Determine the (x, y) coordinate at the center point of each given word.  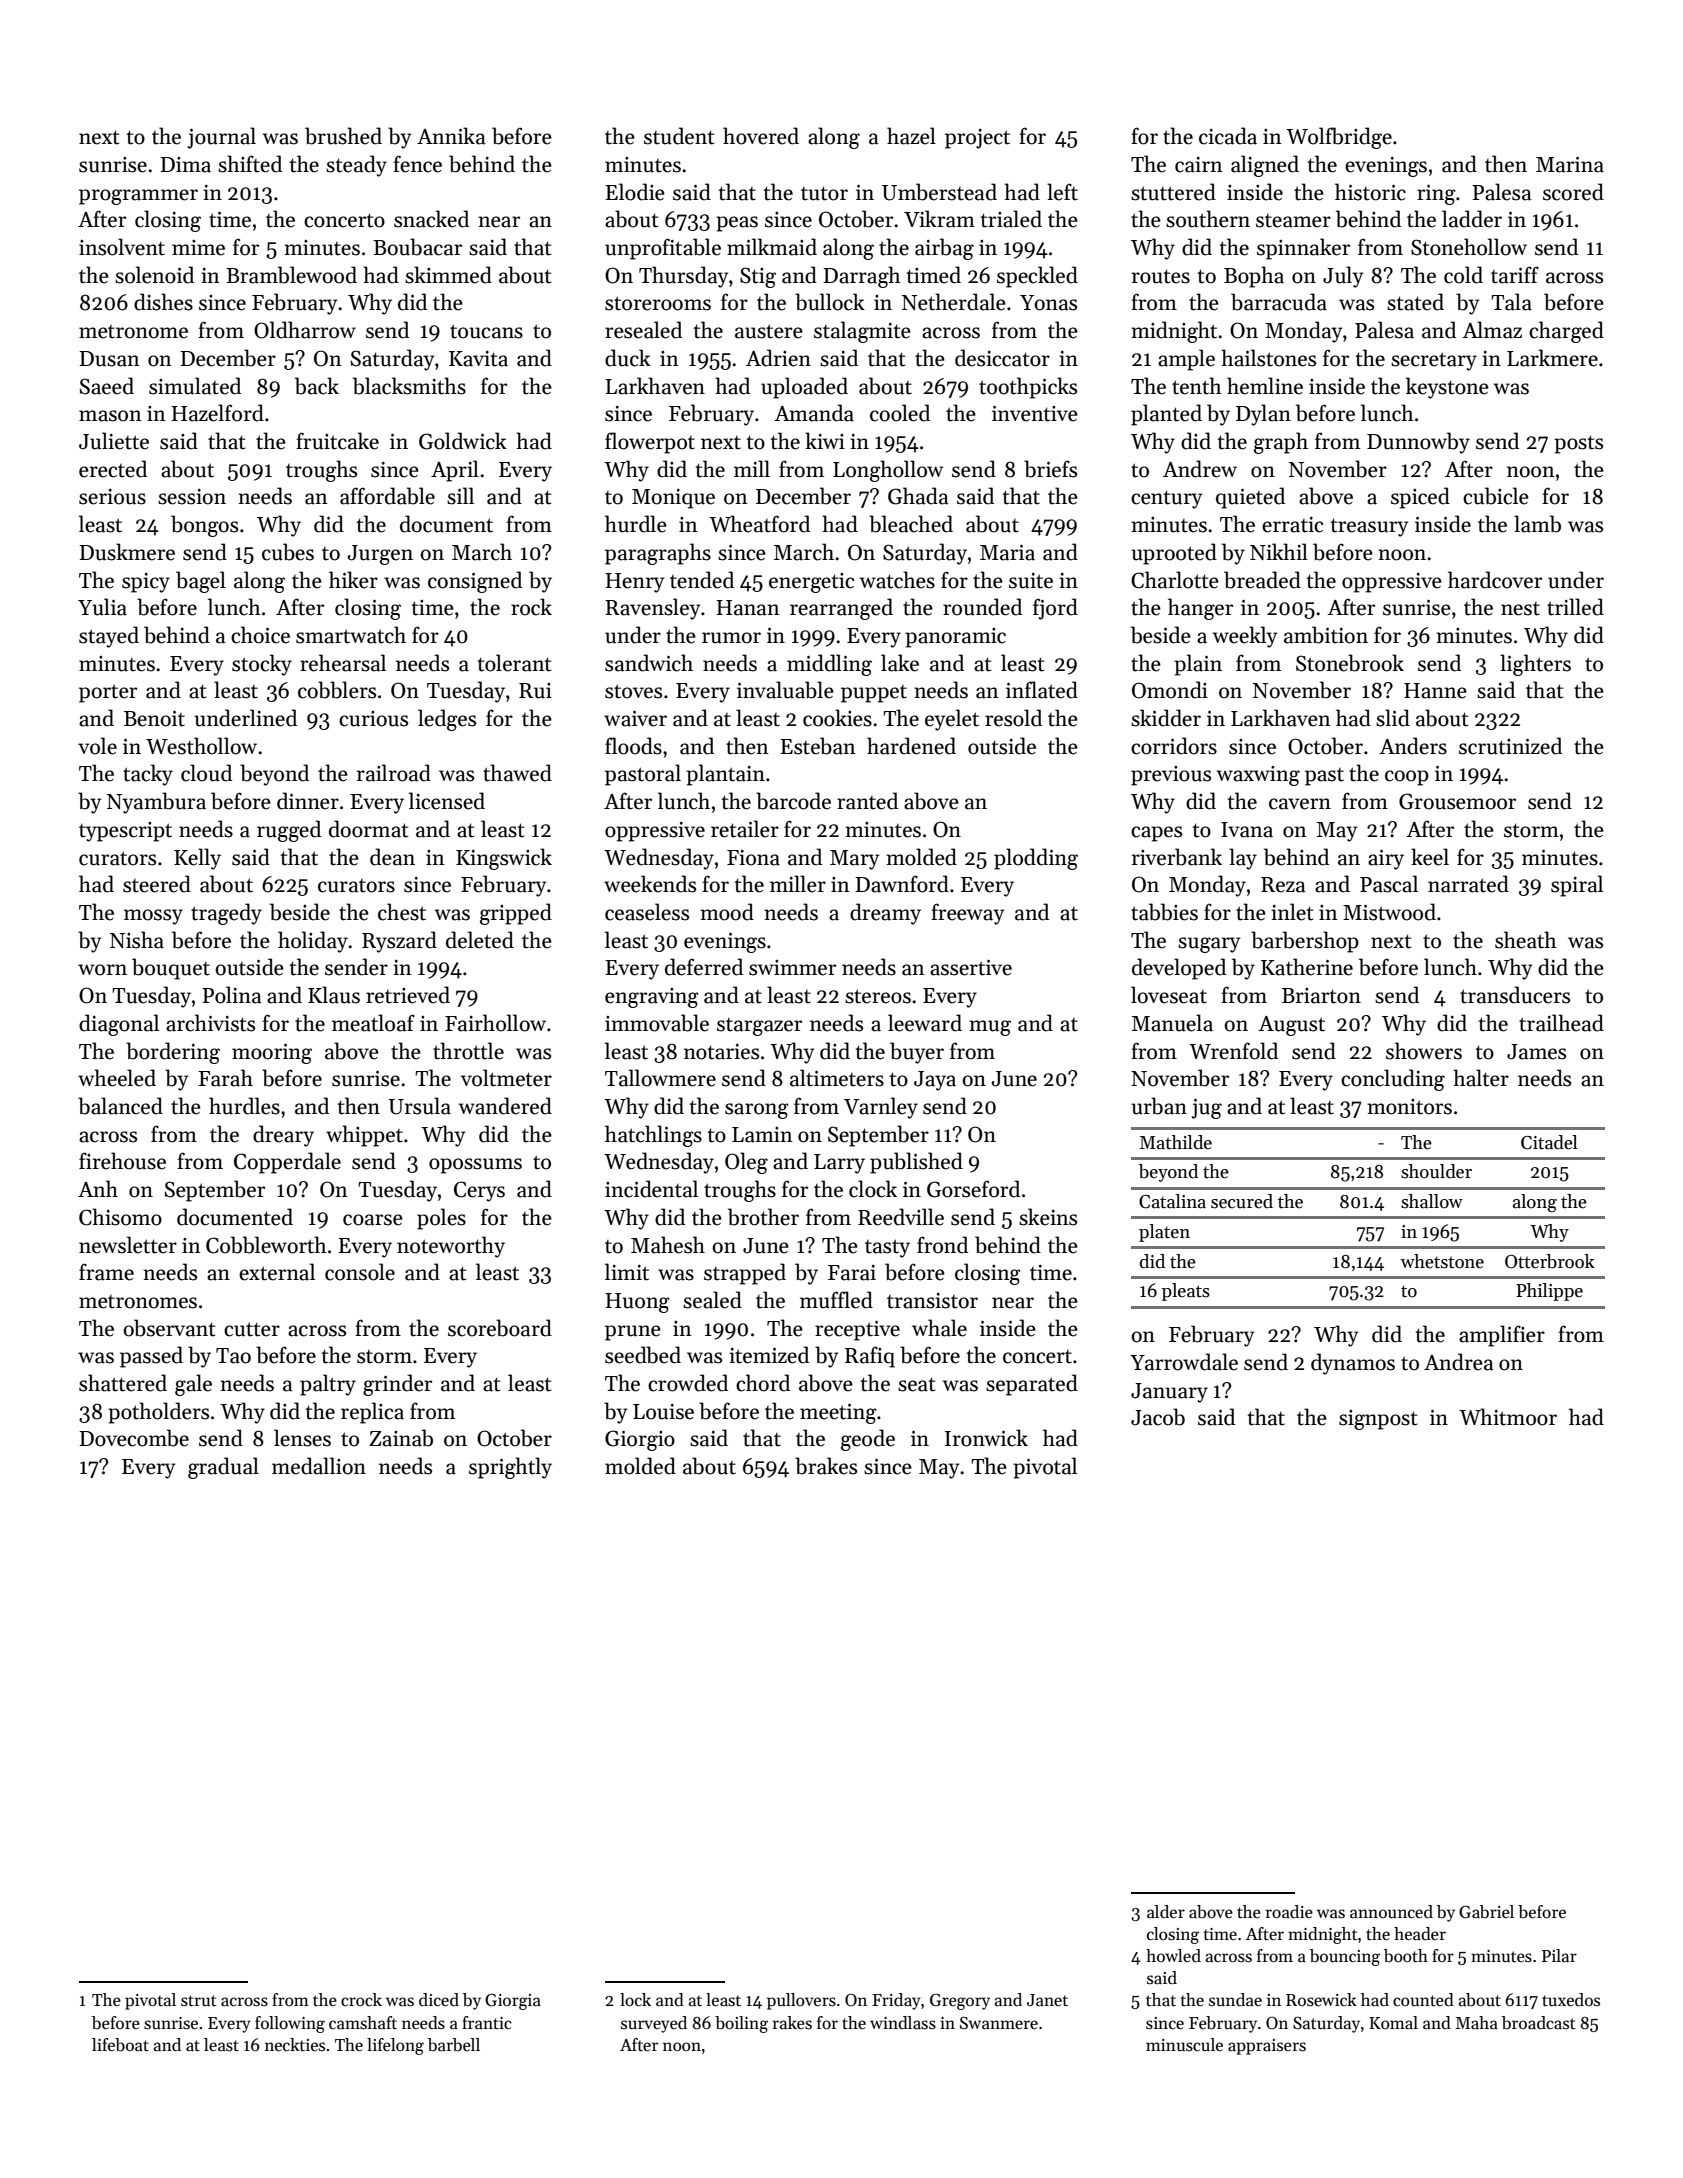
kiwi (825, 440)
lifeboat (120, 2045)
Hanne (1435, 691)
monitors (1409, 1107)
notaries (721, 1052)
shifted (250, 164)
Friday (896, 2001)
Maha (1477, 2023)
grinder (397, 1385)
